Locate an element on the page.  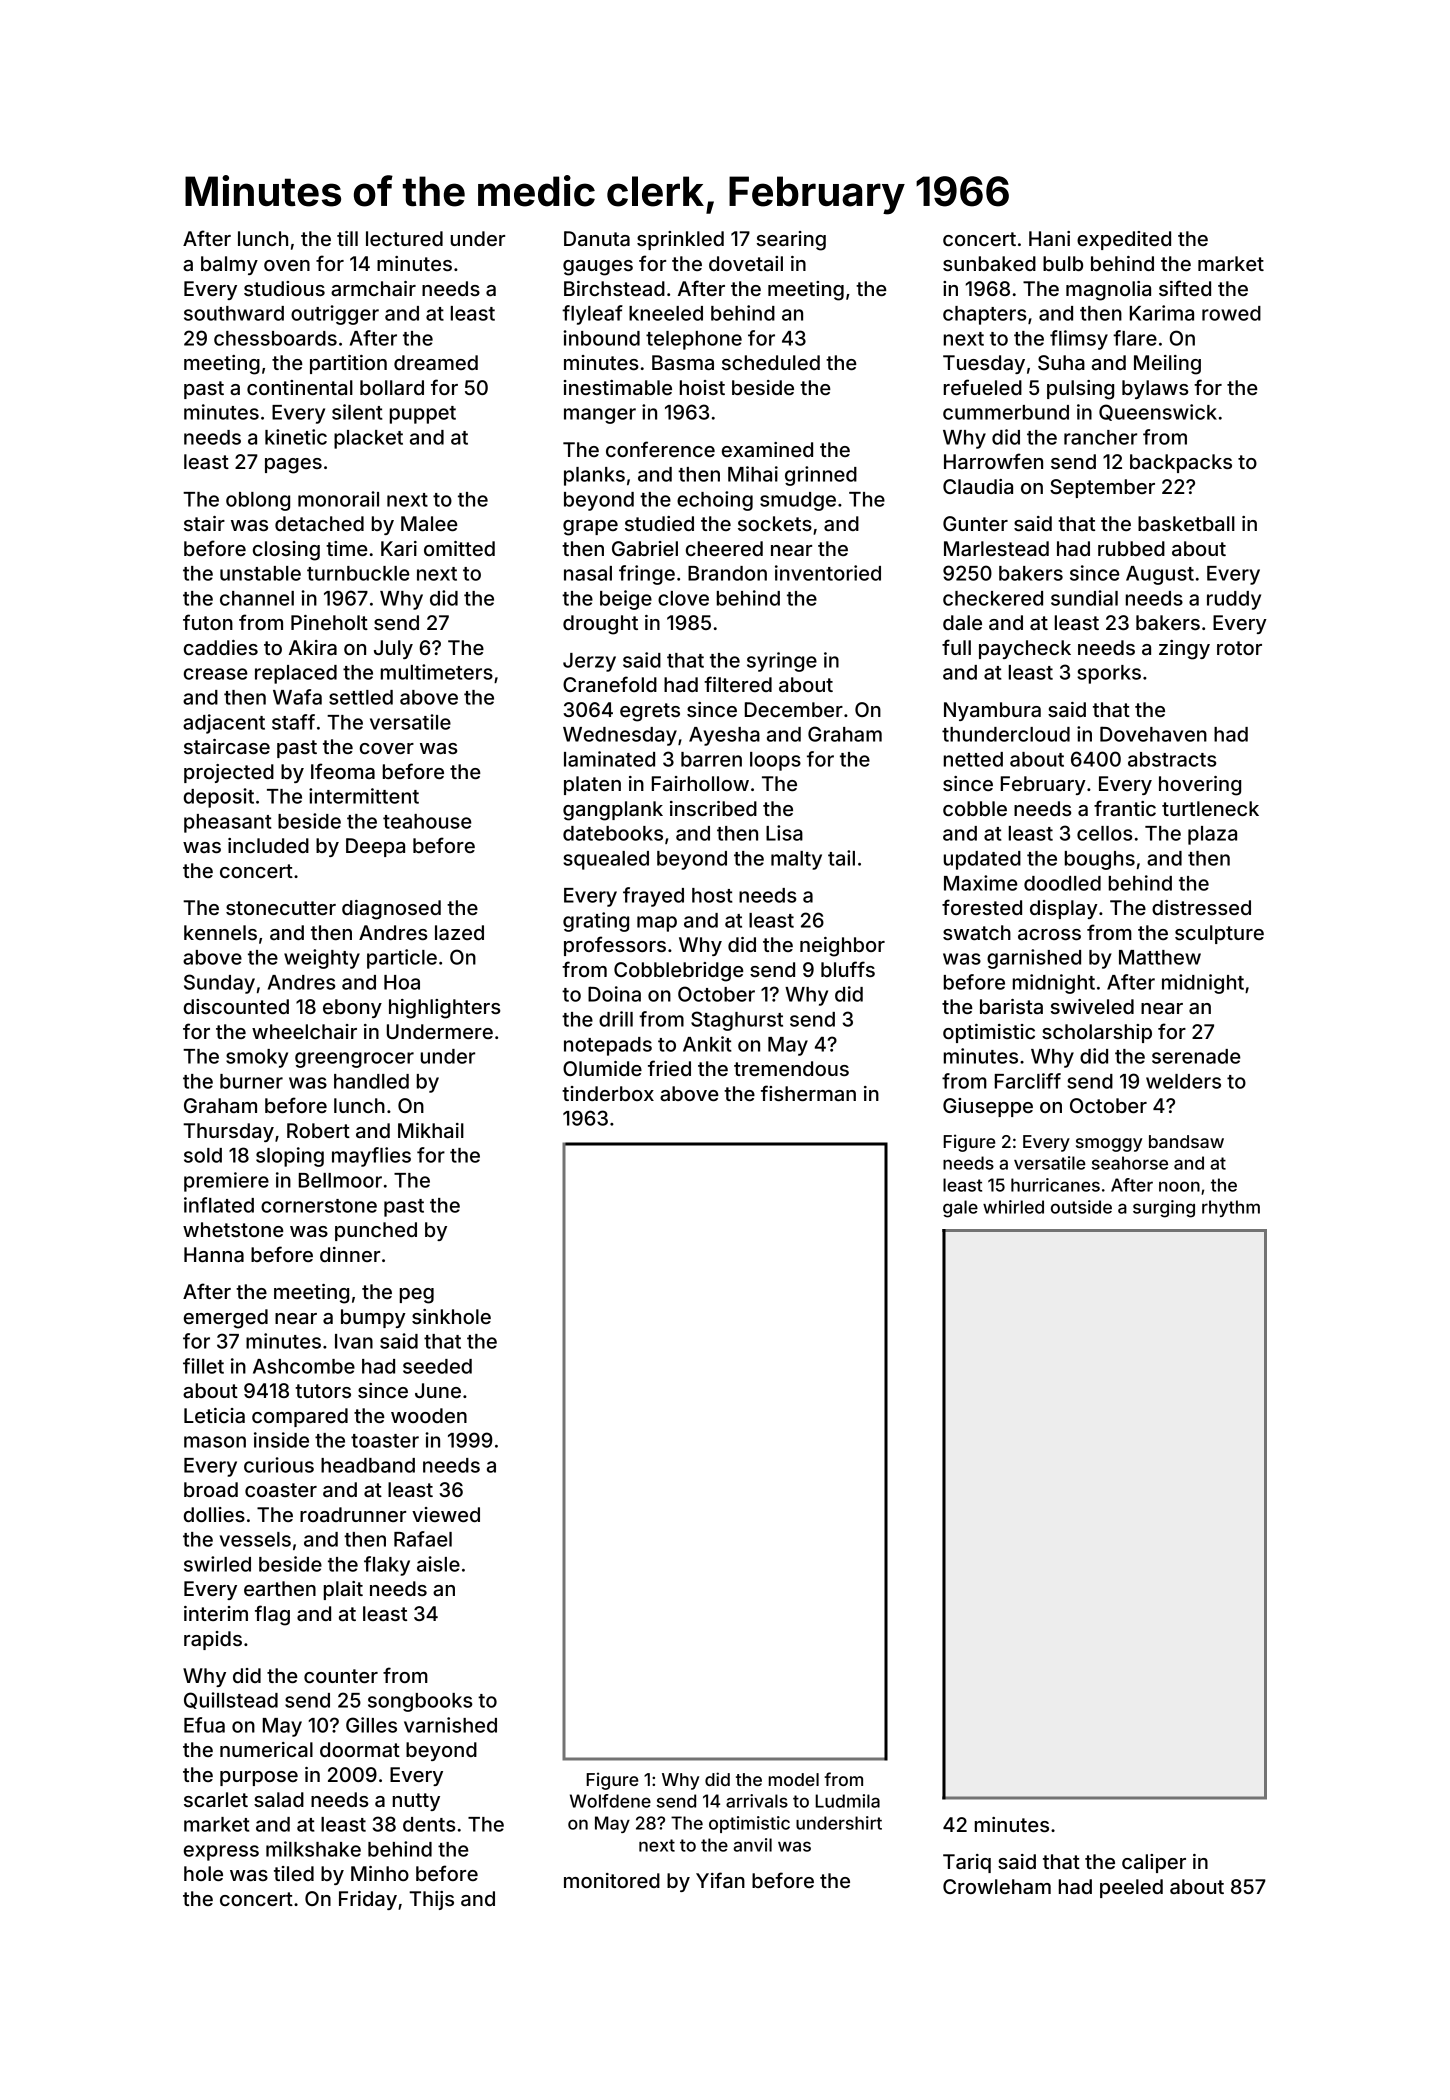
Malee is located at coordinates (429, 523).
